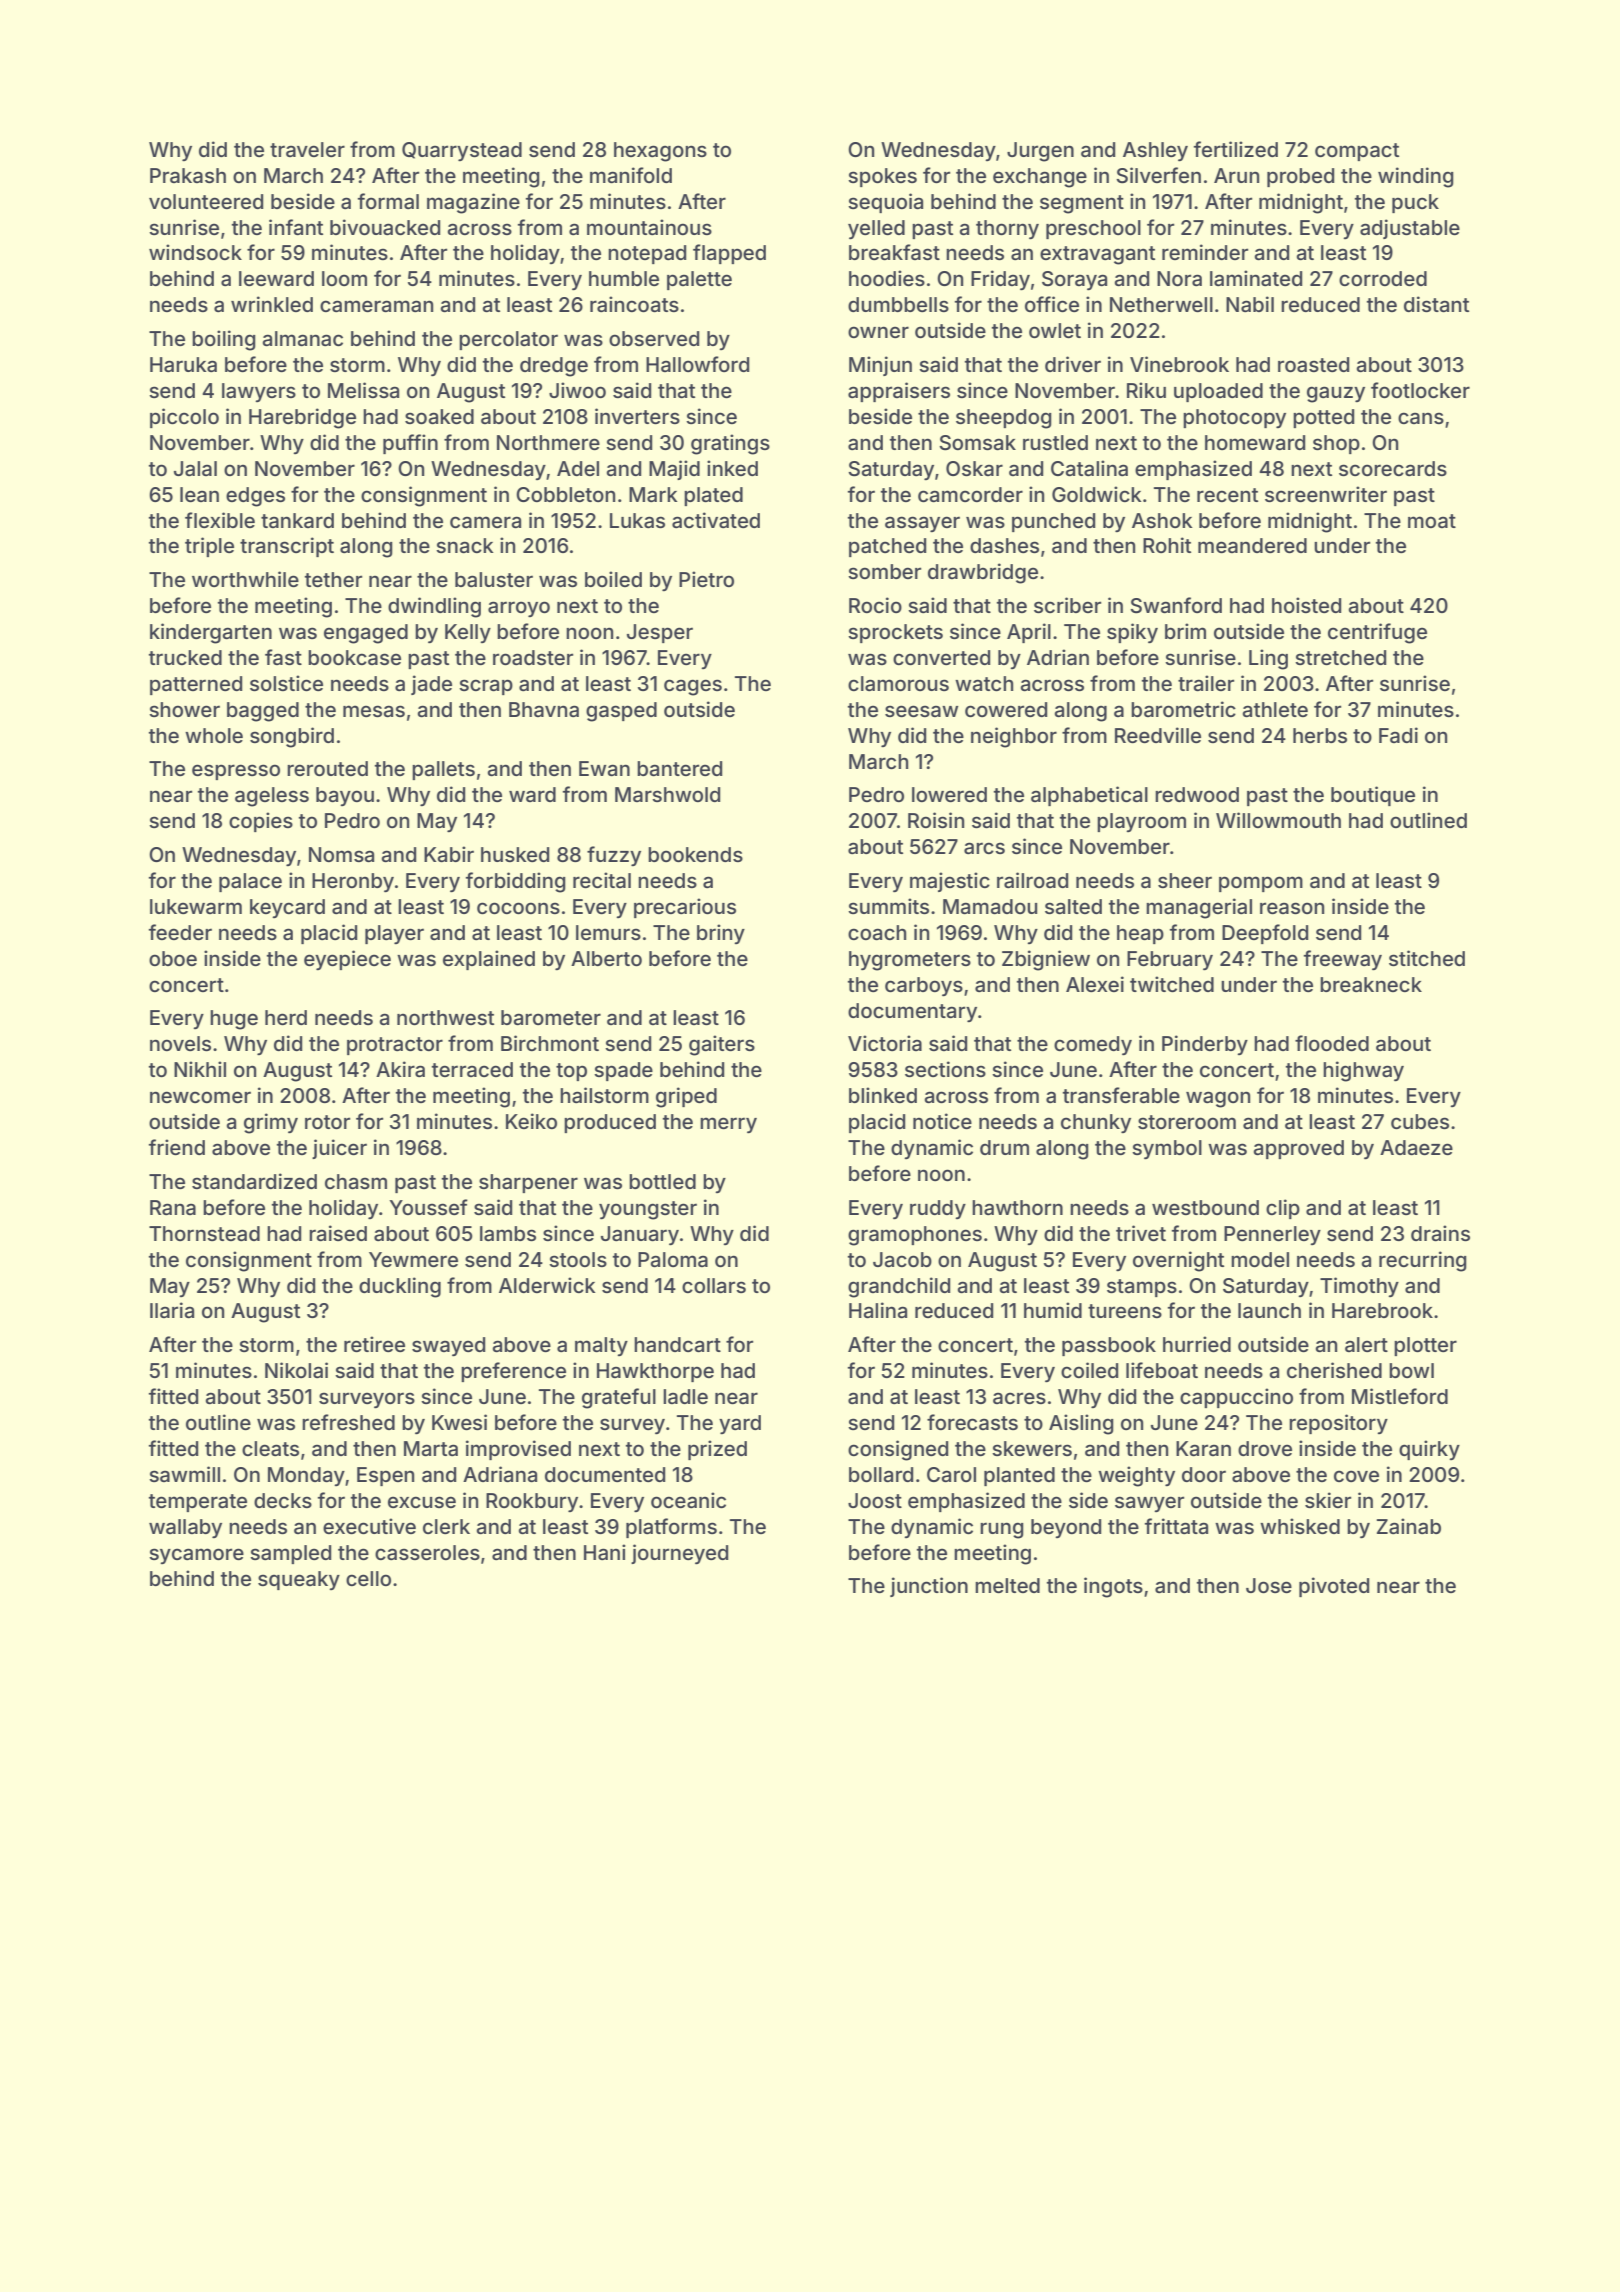  I want to click on ladle, so click(685, 1396).
